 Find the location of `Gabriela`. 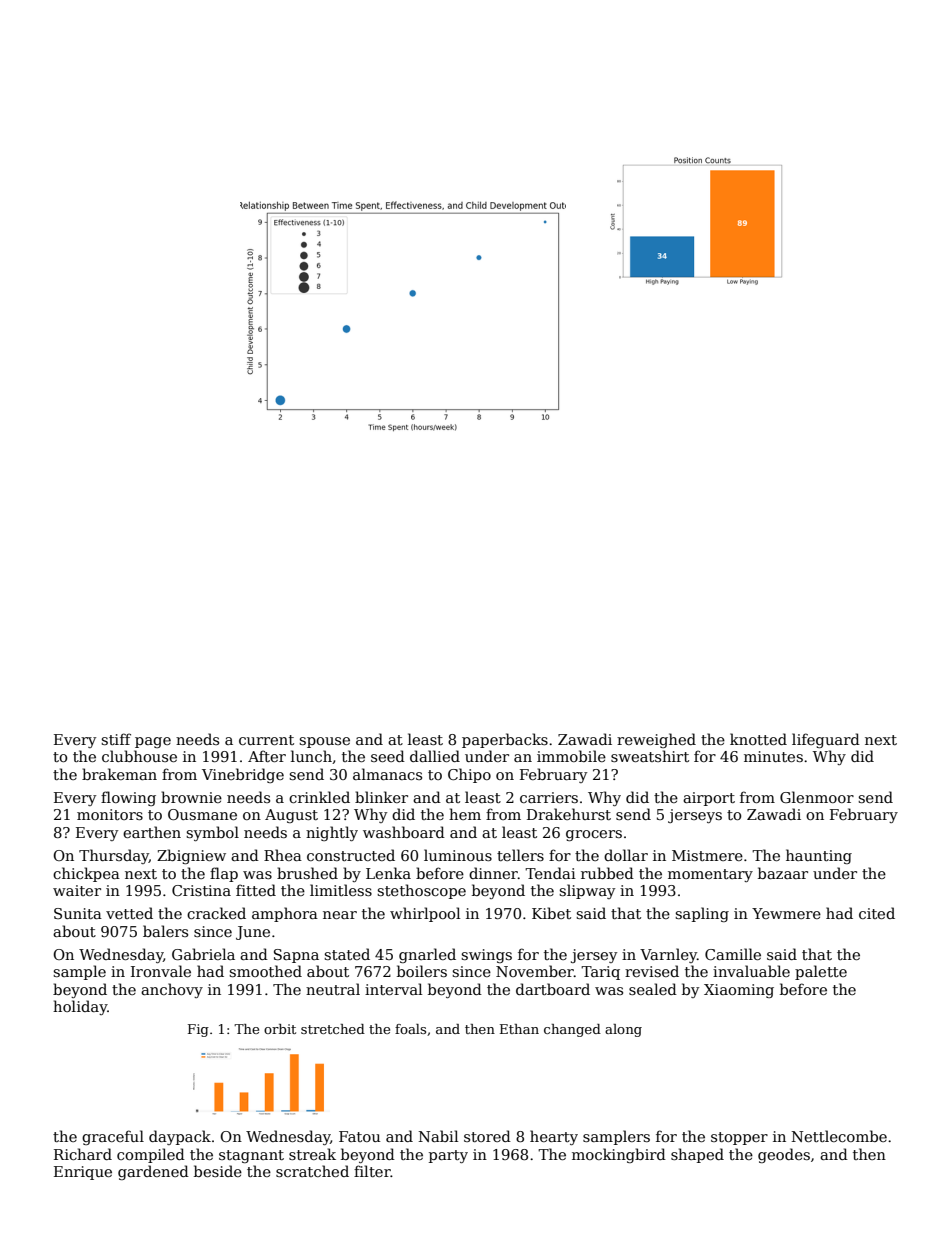

Gabriela is located at coordinates (203, 954).
